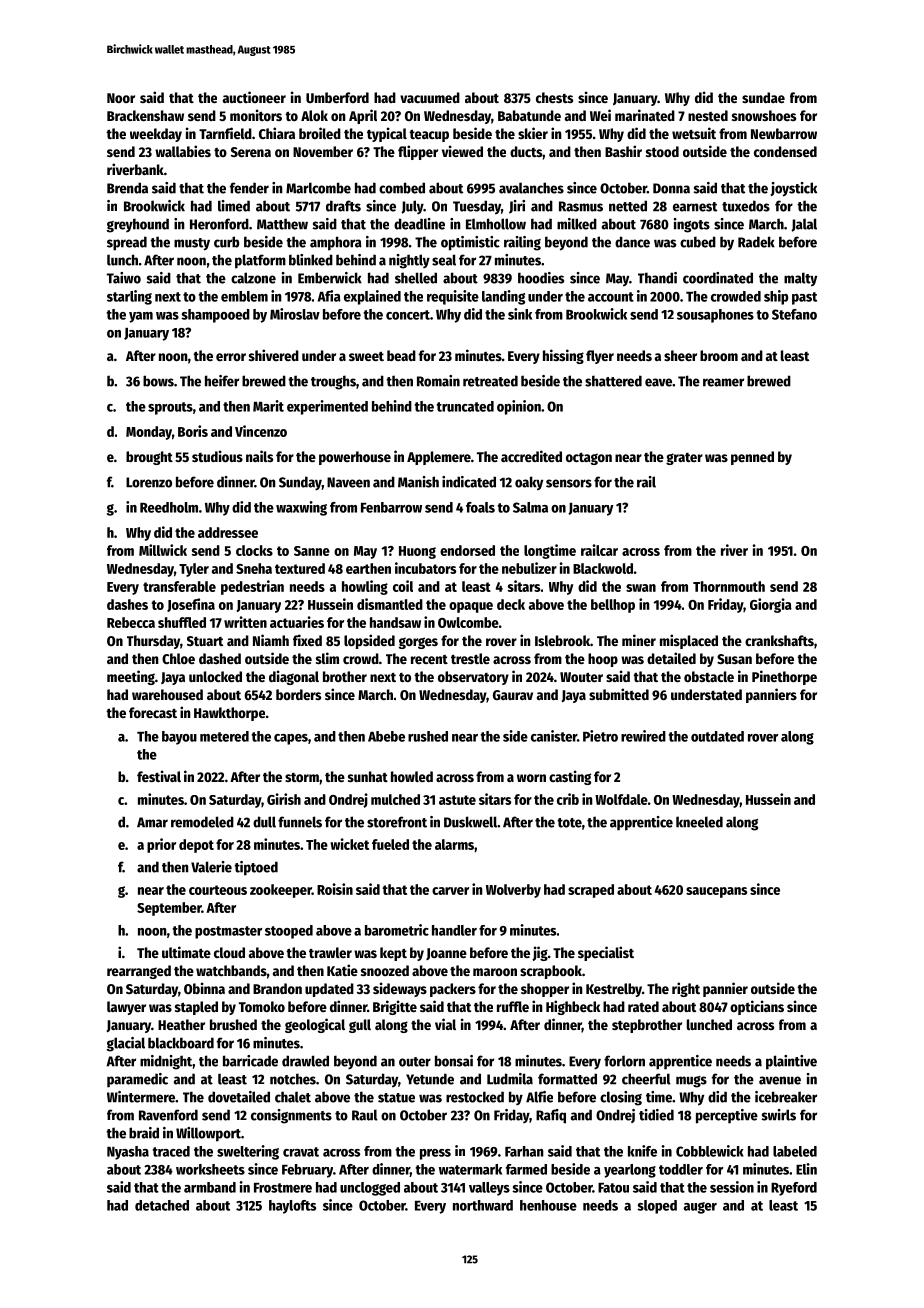 This page has width=924, height=1308. I want to click on rewired, so click(643, 736).
